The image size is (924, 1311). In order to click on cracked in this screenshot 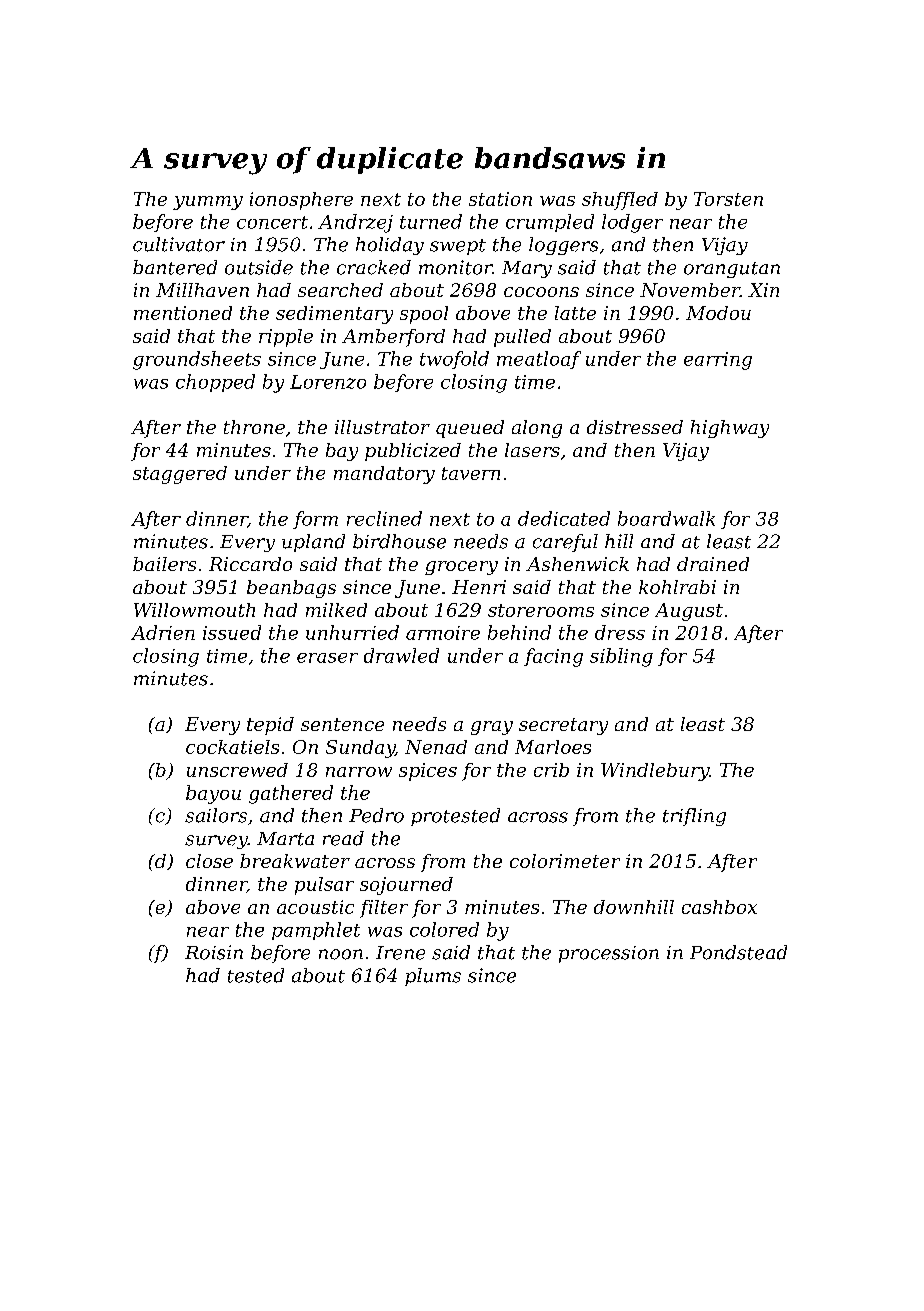, I will do `click(374, 267)`.
